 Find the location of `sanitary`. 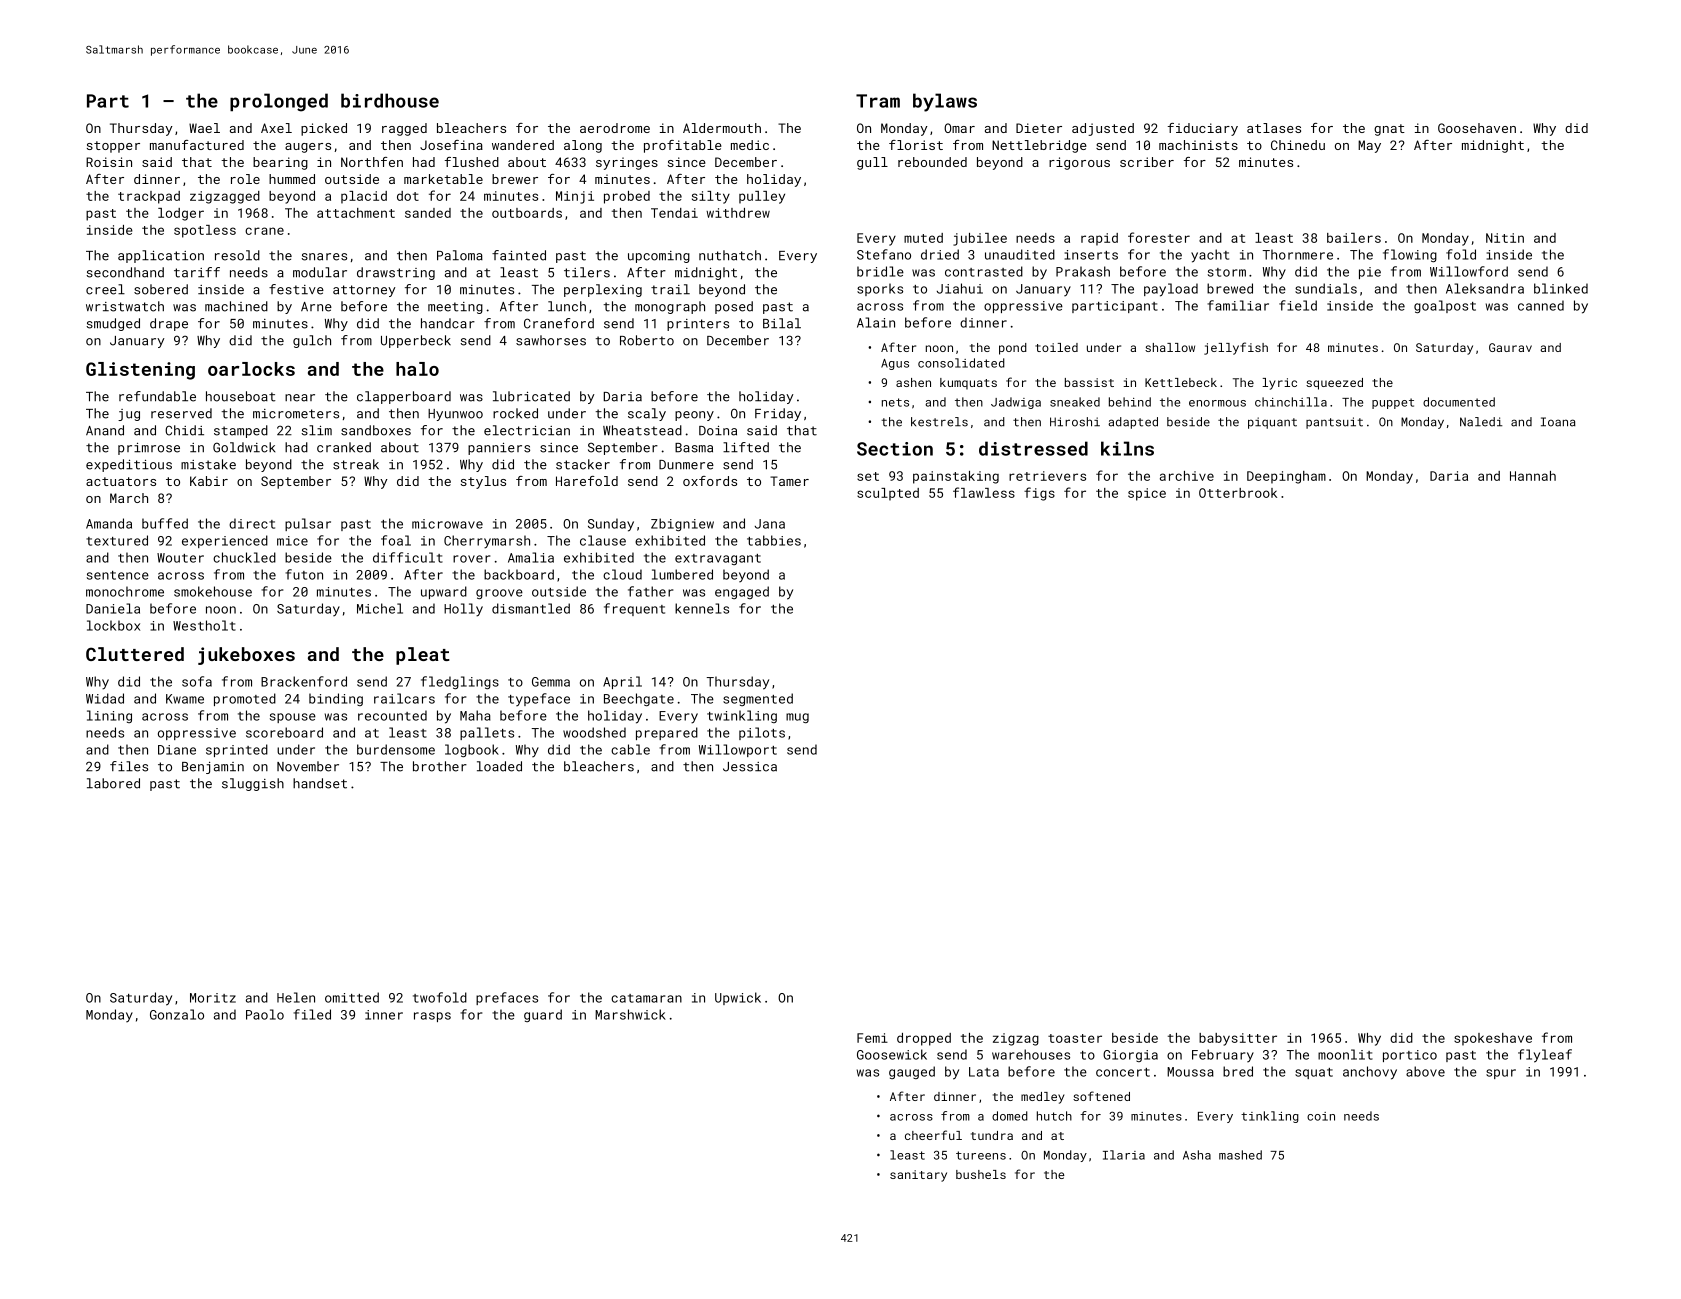

sanitary is located at coordinates (918, 1176).
